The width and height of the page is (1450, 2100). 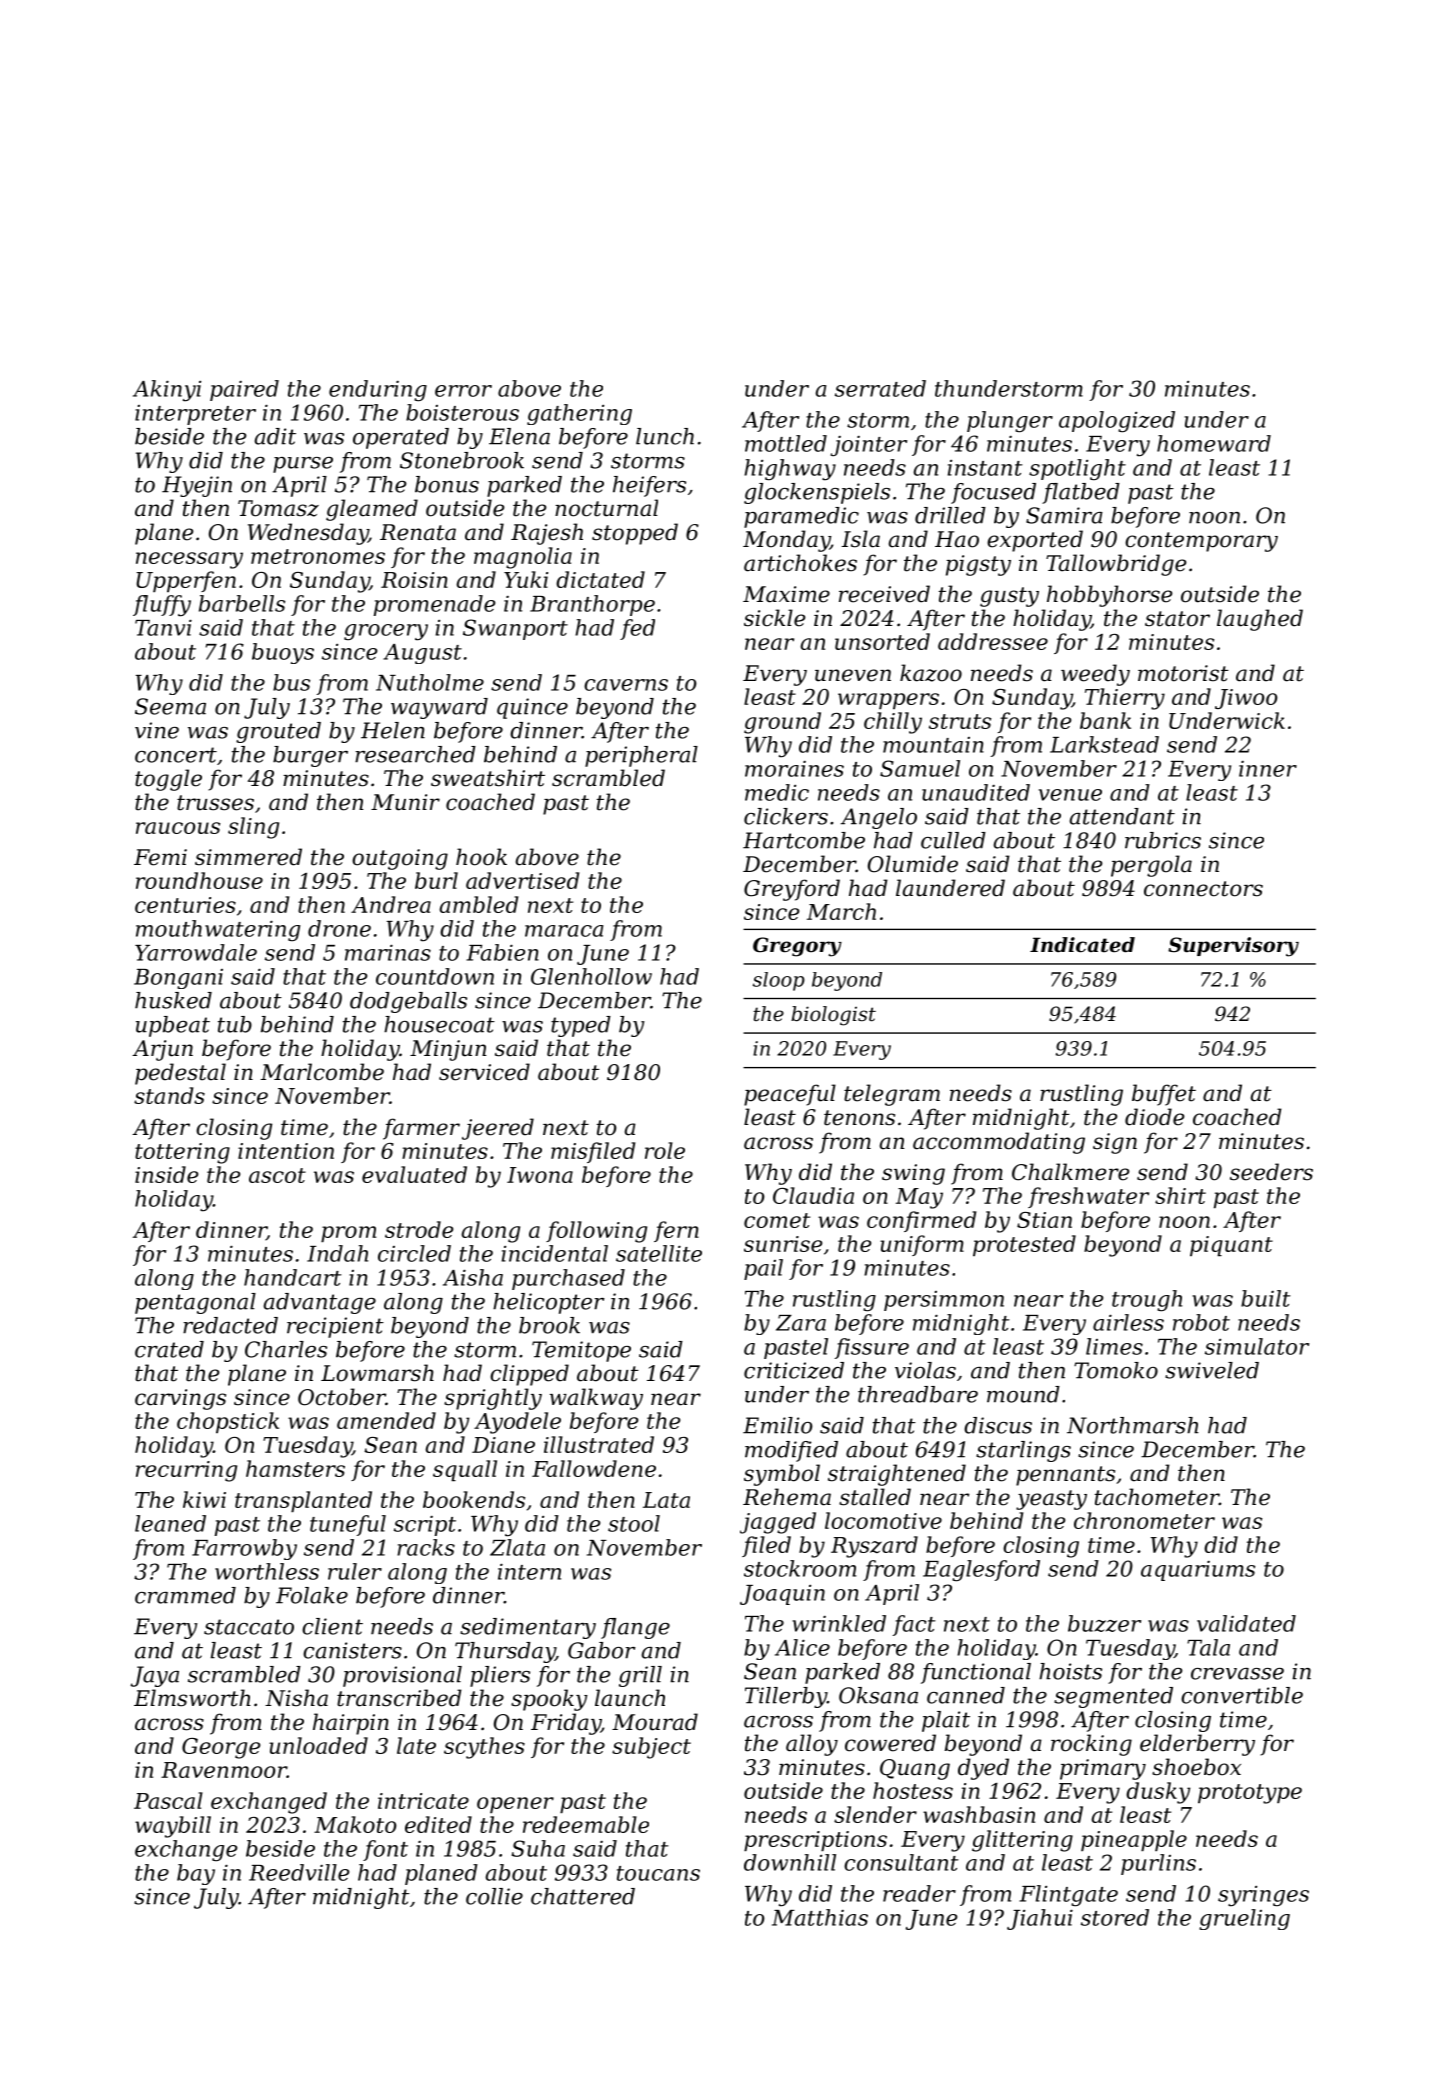 What do you see at coordinates (522, 880) in the page?
I see `advertised` at bounding box center [522, 880].
